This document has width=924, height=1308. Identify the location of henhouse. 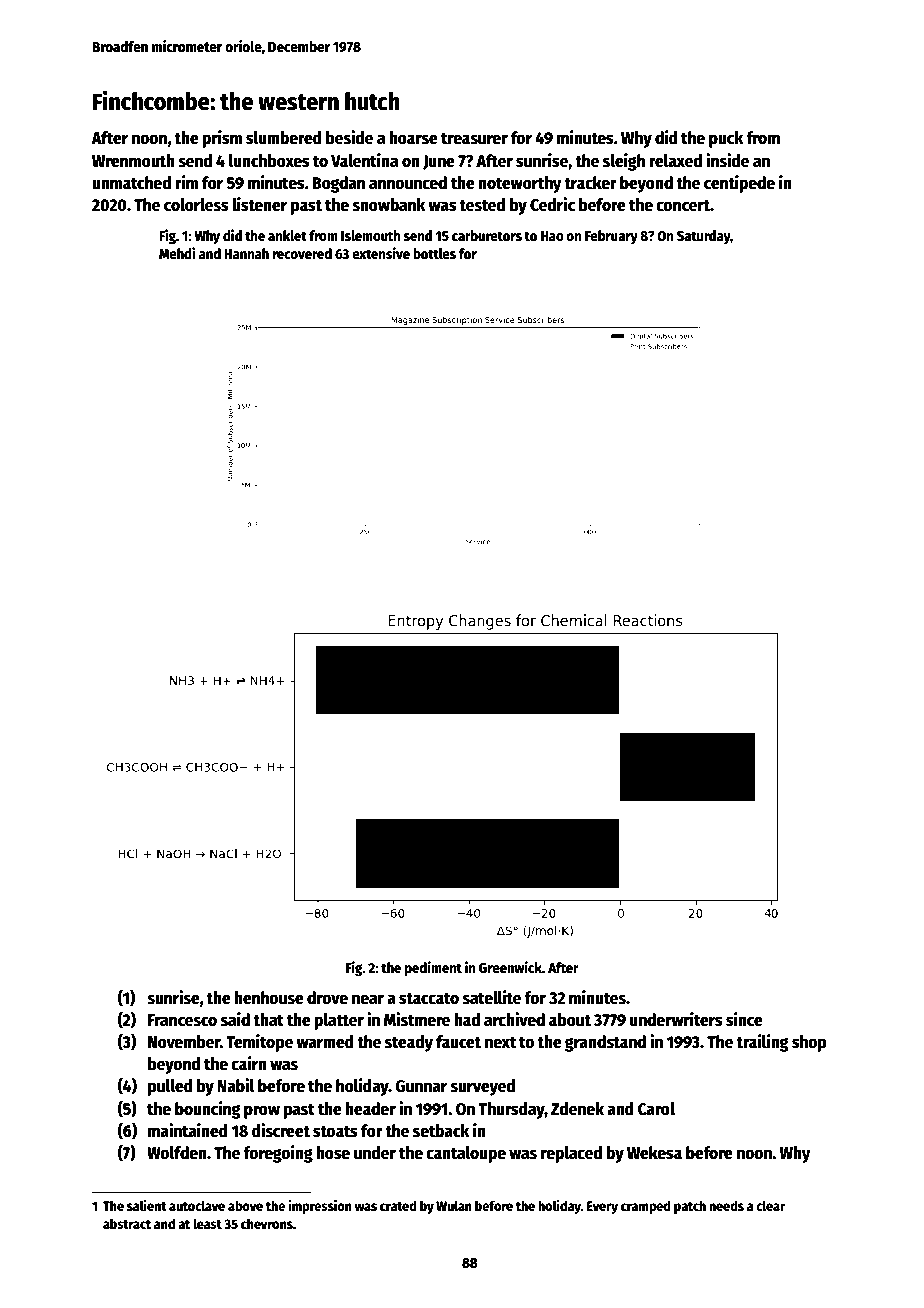
(269, 998).
